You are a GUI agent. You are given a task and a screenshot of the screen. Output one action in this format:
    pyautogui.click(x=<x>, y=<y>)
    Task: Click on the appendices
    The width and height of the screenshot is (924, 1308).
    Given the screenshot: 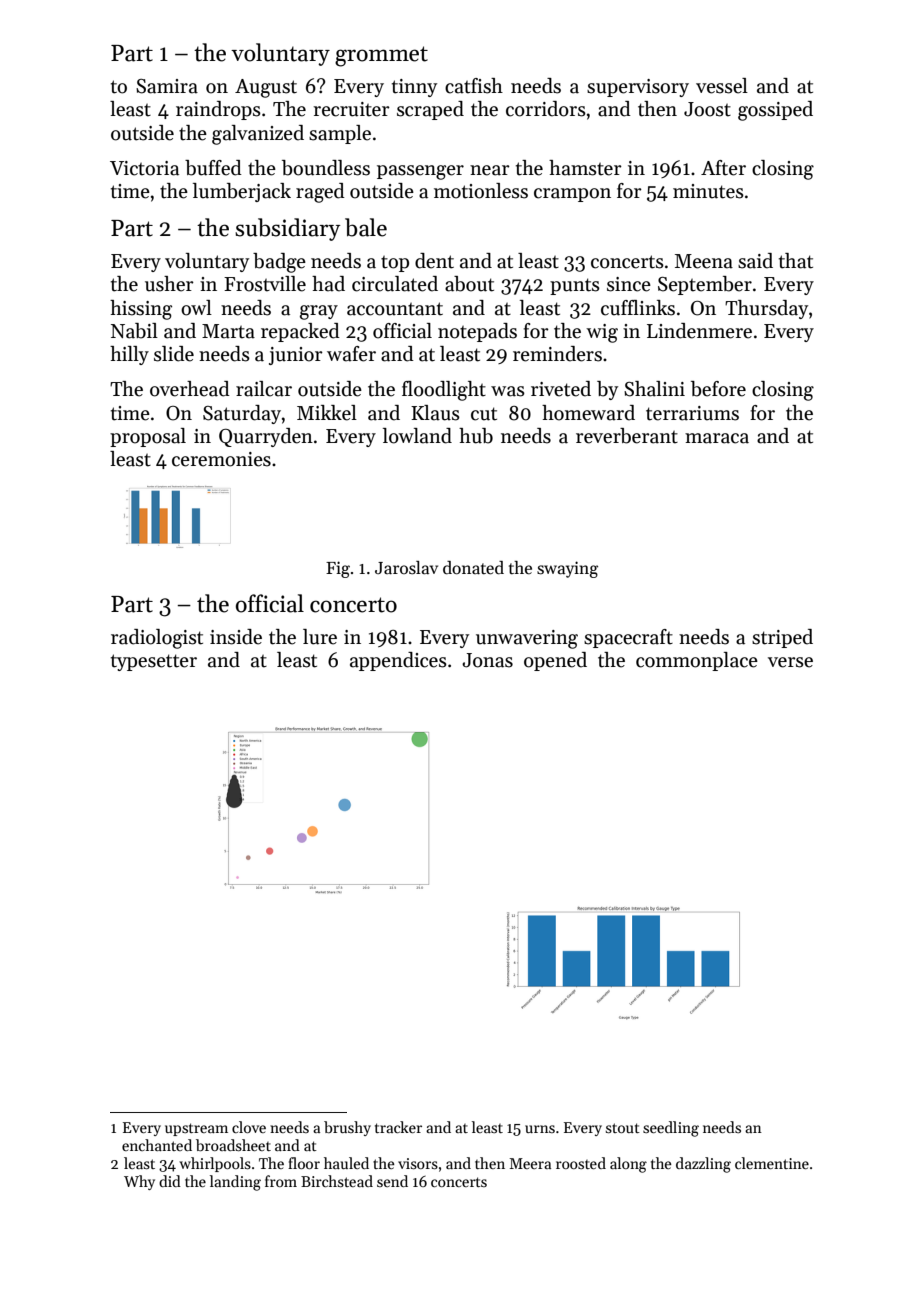 What is the action you would take?
    pyautogui.click(x=398, y=661)
